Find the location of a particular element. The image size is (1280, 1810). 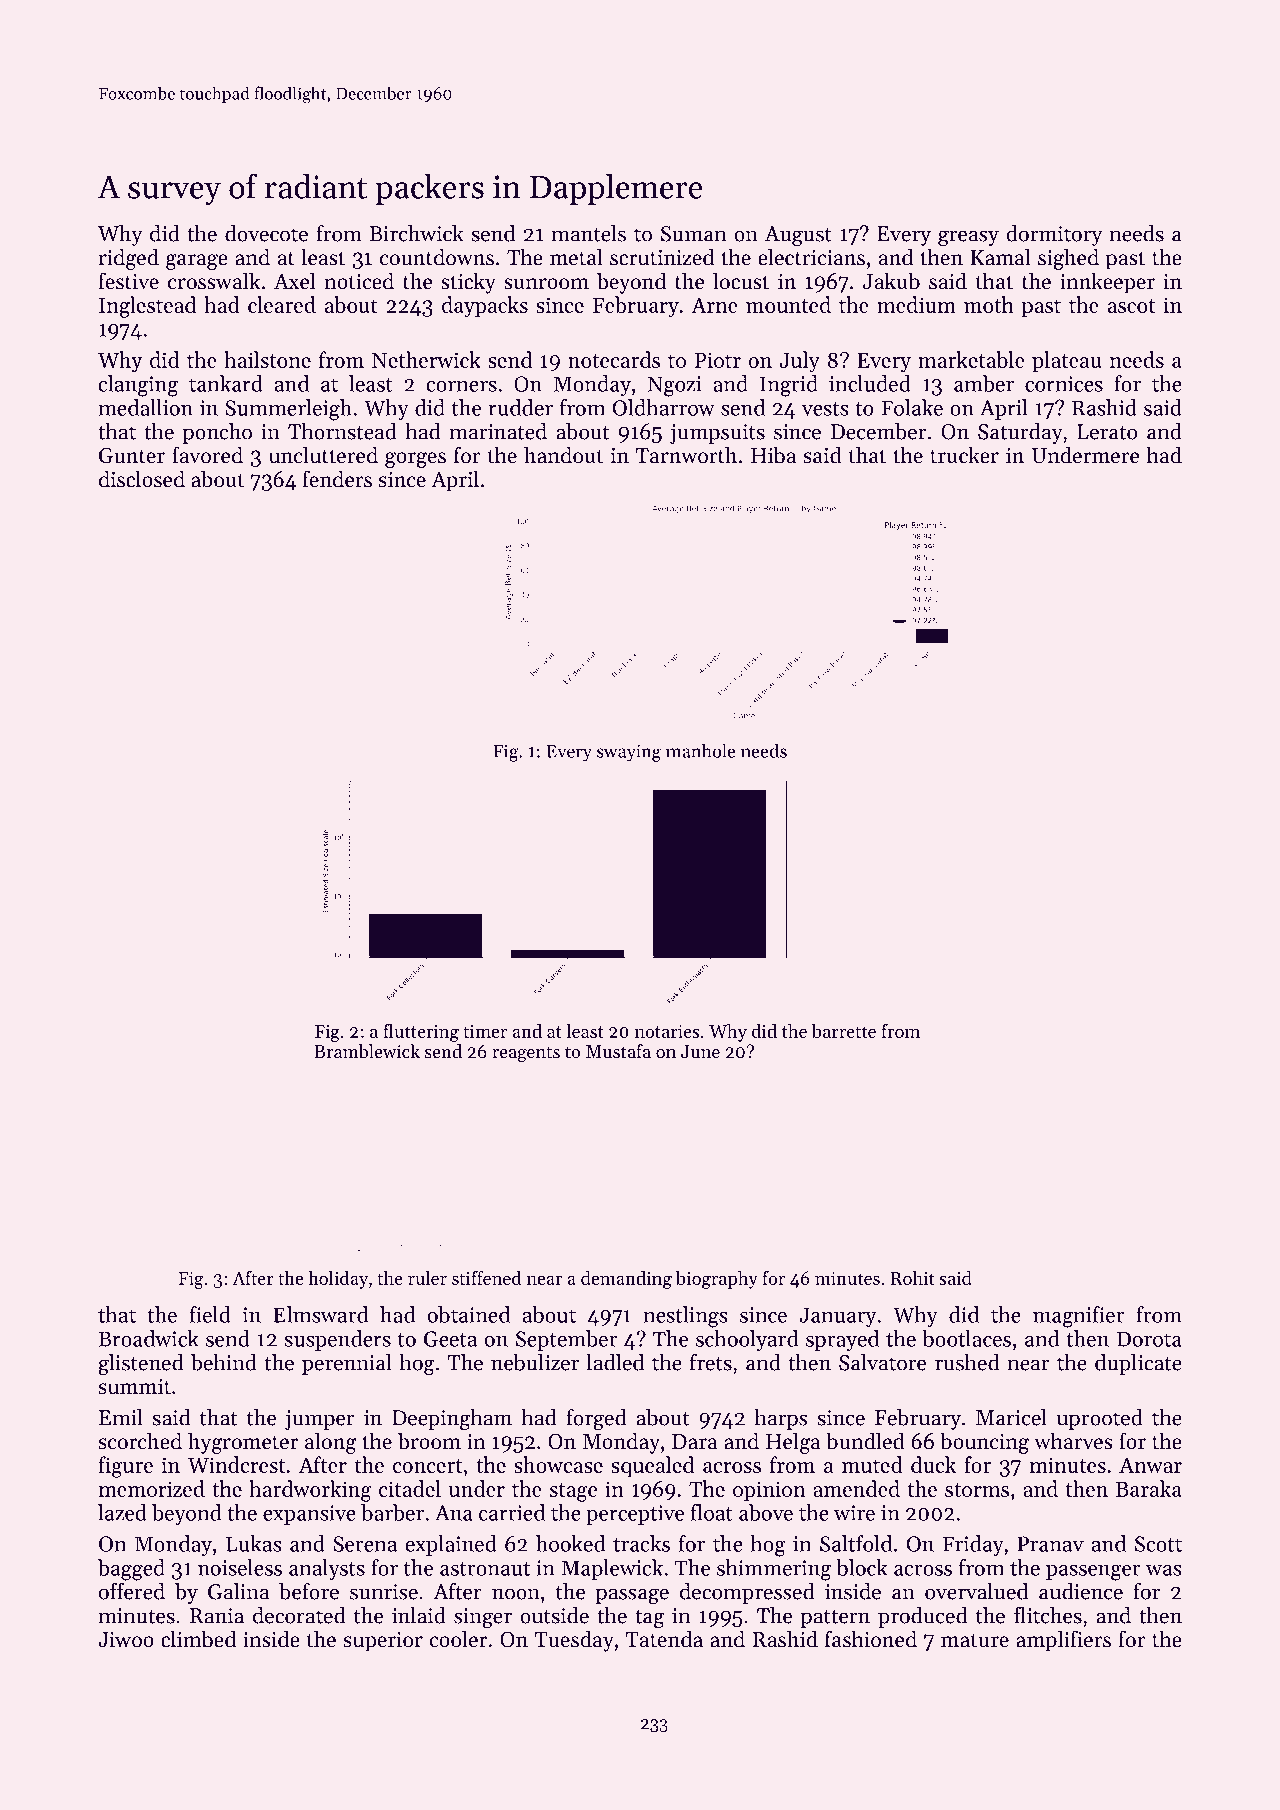

ascot is located at coordinates (1131, 306).
